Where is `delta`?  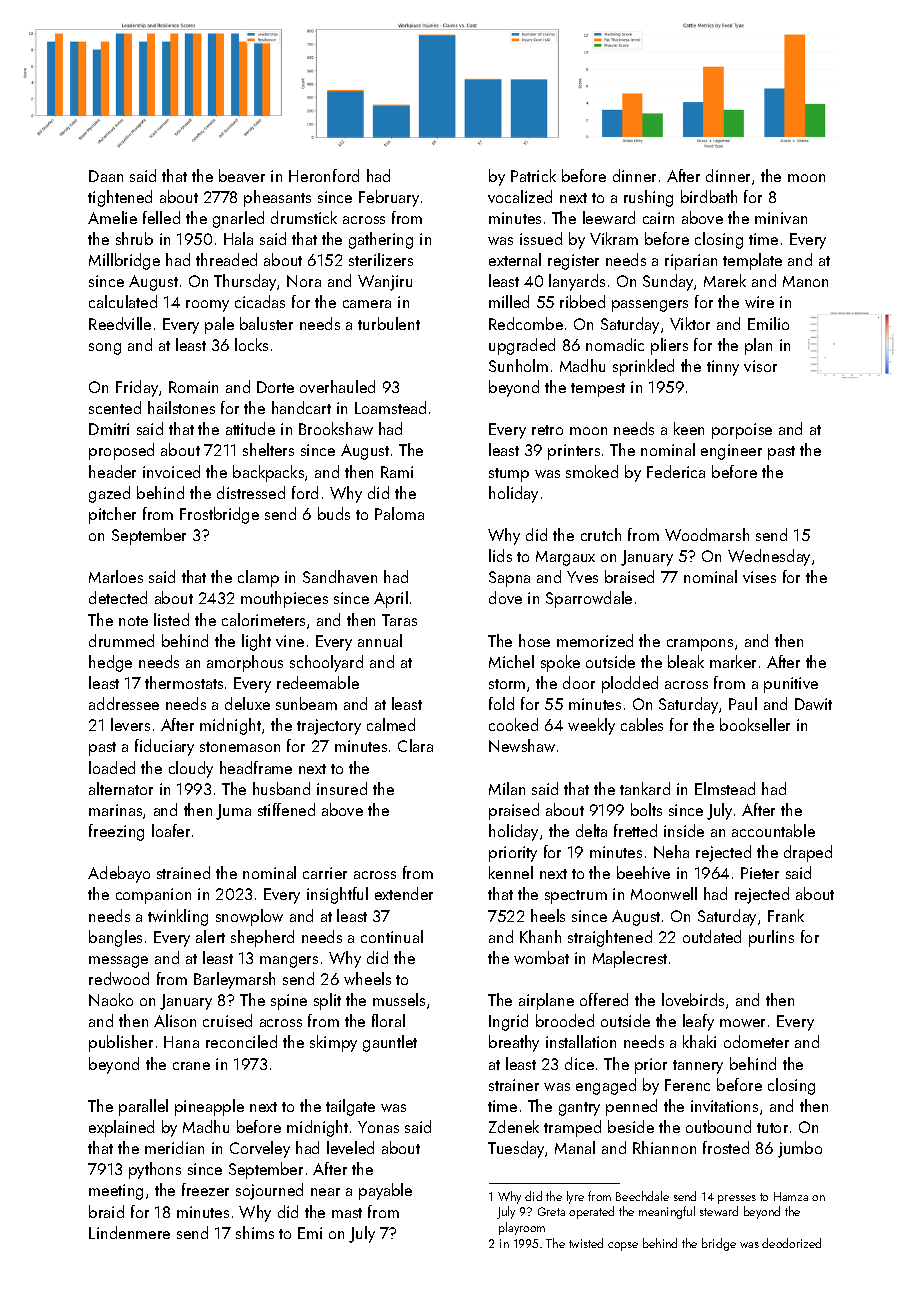
delta is located at coordinates (591, 830).
